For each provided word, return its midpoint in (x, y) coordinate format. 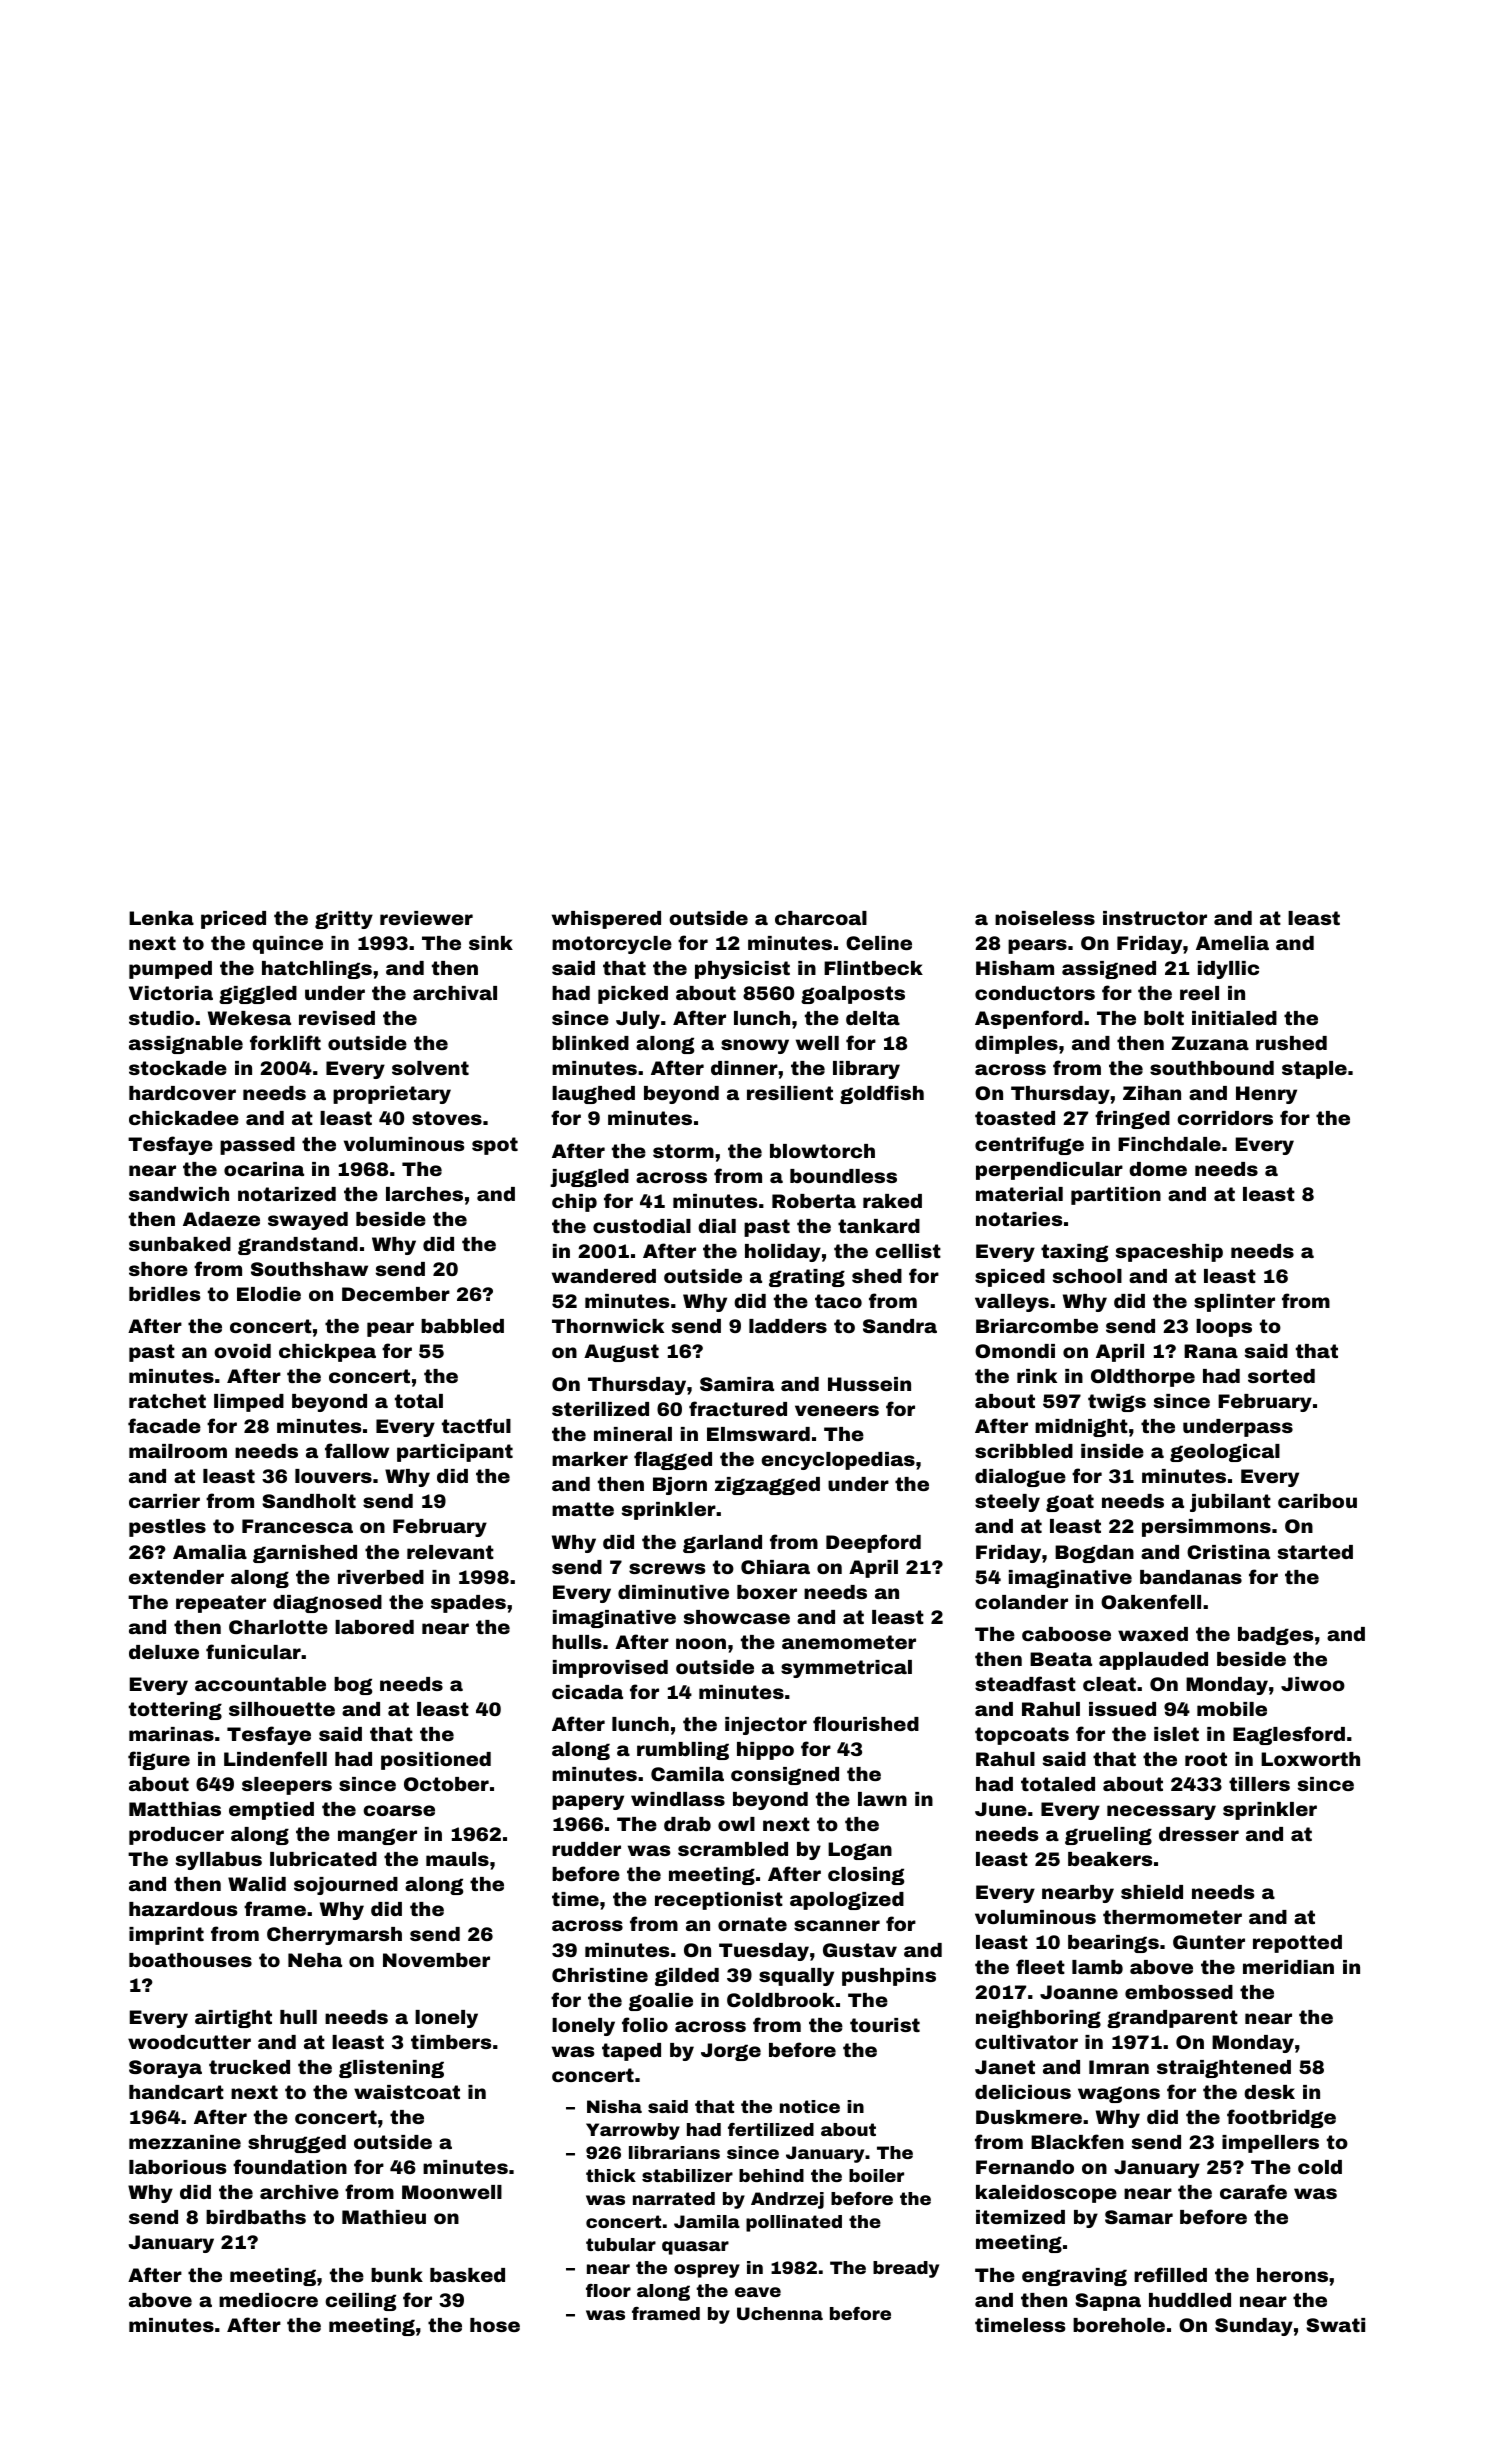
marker (590, 1459)
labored (374, 1627)
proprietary (392, 1095)
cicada (587, 1692)
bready (906, 2269)
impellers (1270, 2144)
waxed (1153, 1634)
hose (495, 2325)
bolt (1164, 1018)
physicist (742, 970)
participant (455, 1453)
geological (1225, 1453)
